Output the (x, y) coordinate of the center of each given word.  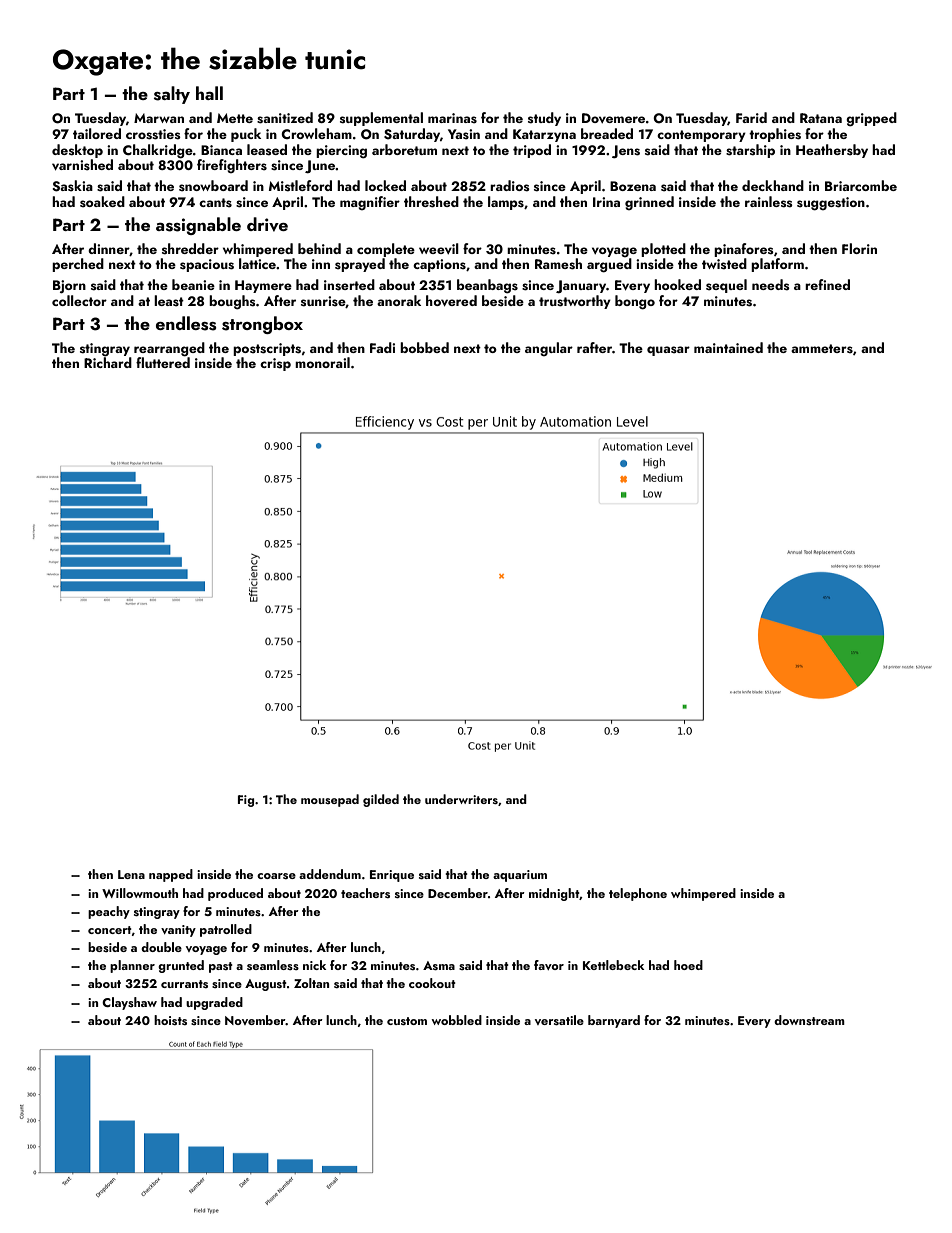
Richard (108, 362)
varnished (82, 165)
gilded (381, 800)
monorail (322, 362)
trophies (775, 135)
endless (186, 323)
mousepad (330, 800)
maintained (728, 347)
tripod (532, 151)
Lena (131, 874)
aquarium (520, 876)
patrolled (226, 930)
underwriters (461, 799)
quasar (668, 351)
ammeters (822, 349)
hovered (451, 301)
